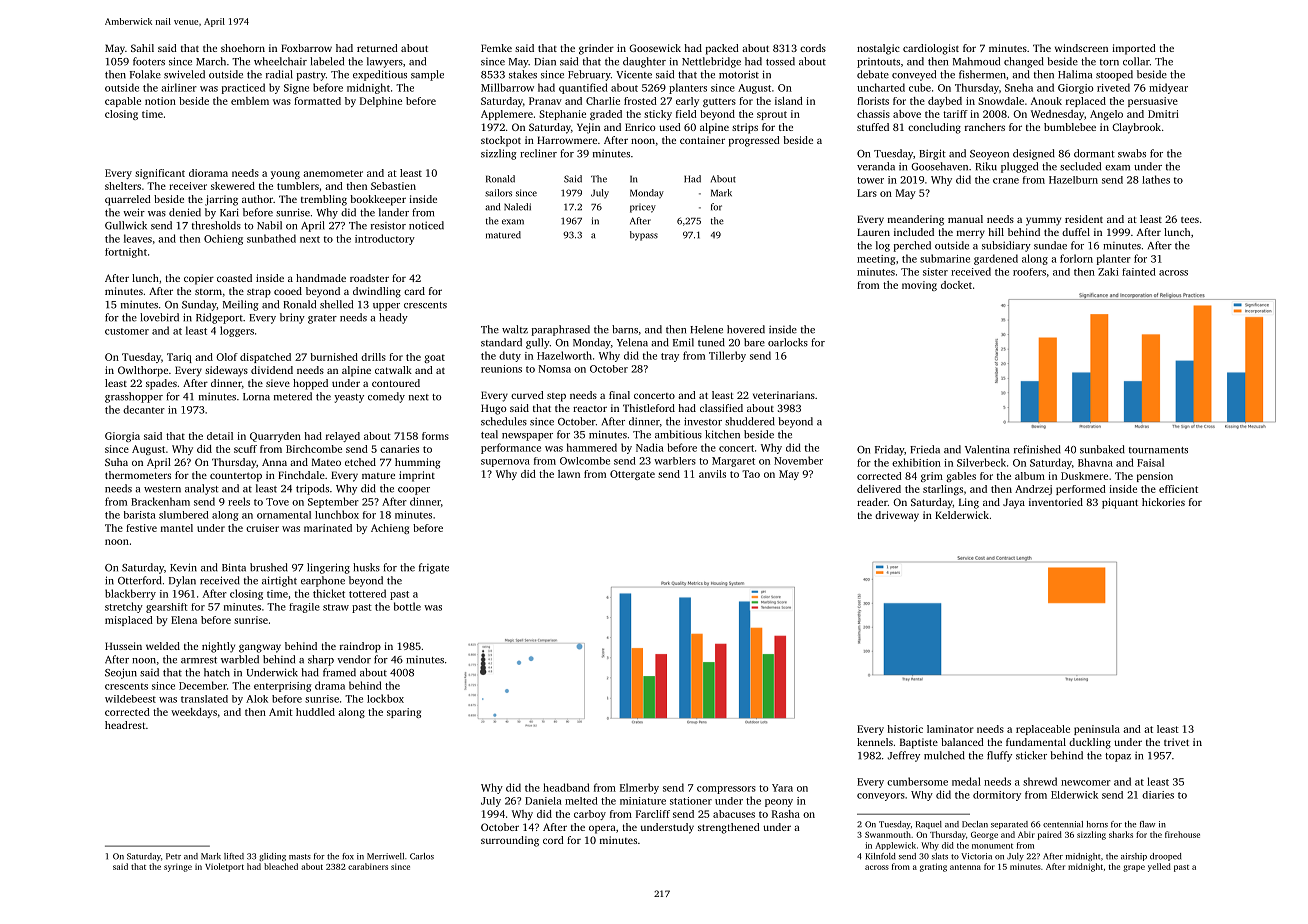 The height and width of the screenshot is (924, 1308). I want to click on Amit, so click(281, 712).
